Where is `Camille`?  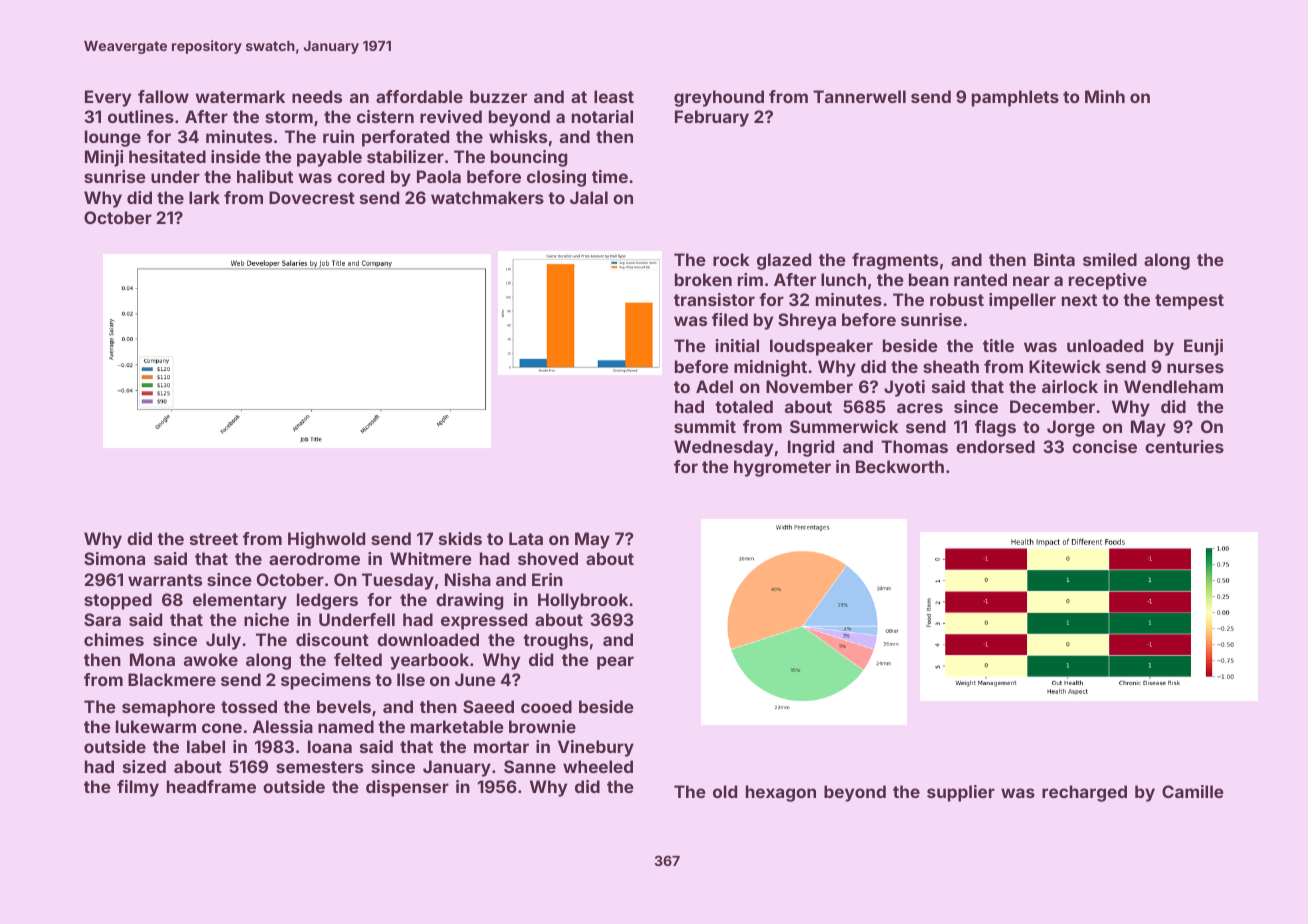
Camille is located at coordinates (1193, 791).
